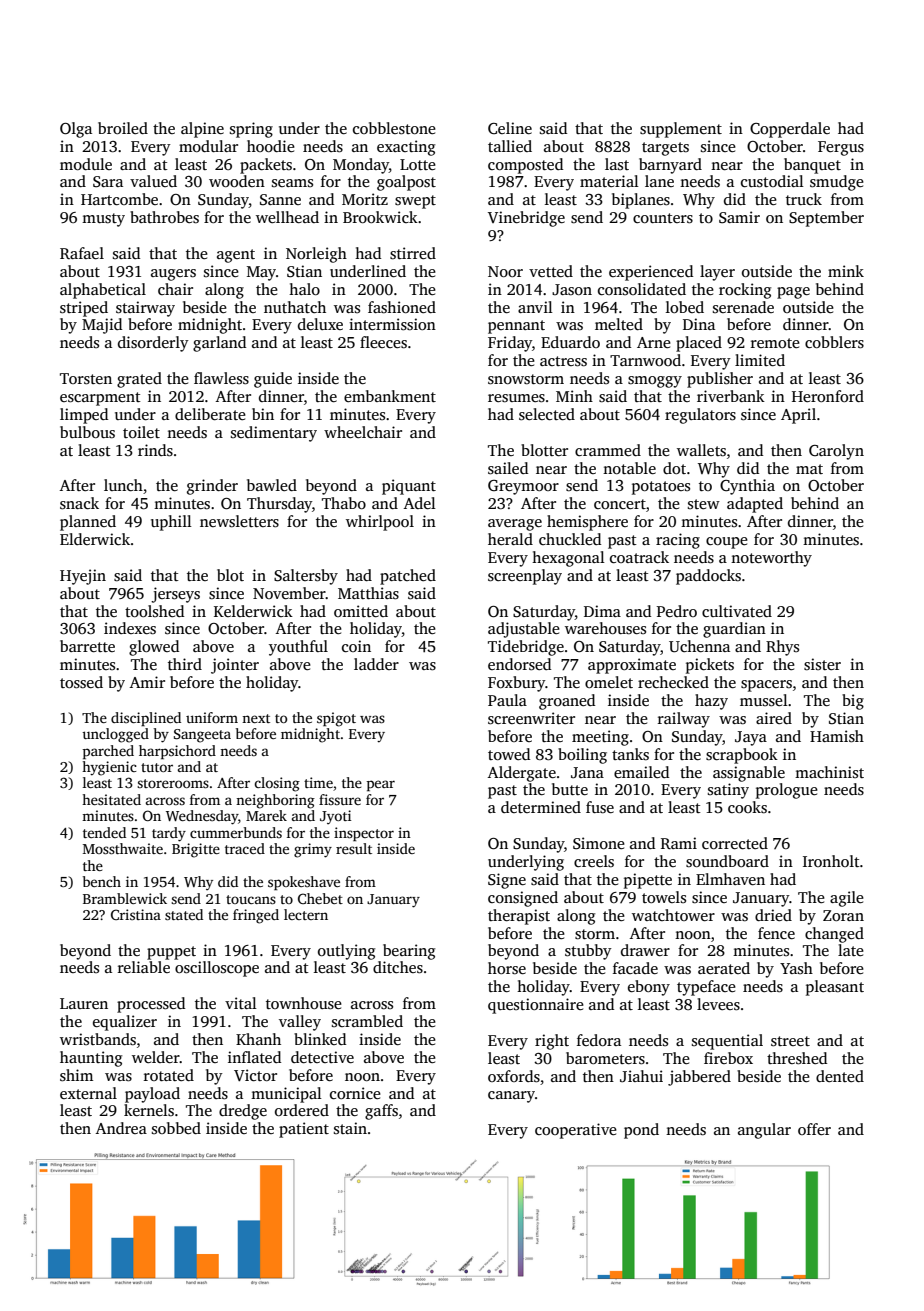 The height and width of the document is (1311, 924). I want to click on Adel, so click(420, 503).
